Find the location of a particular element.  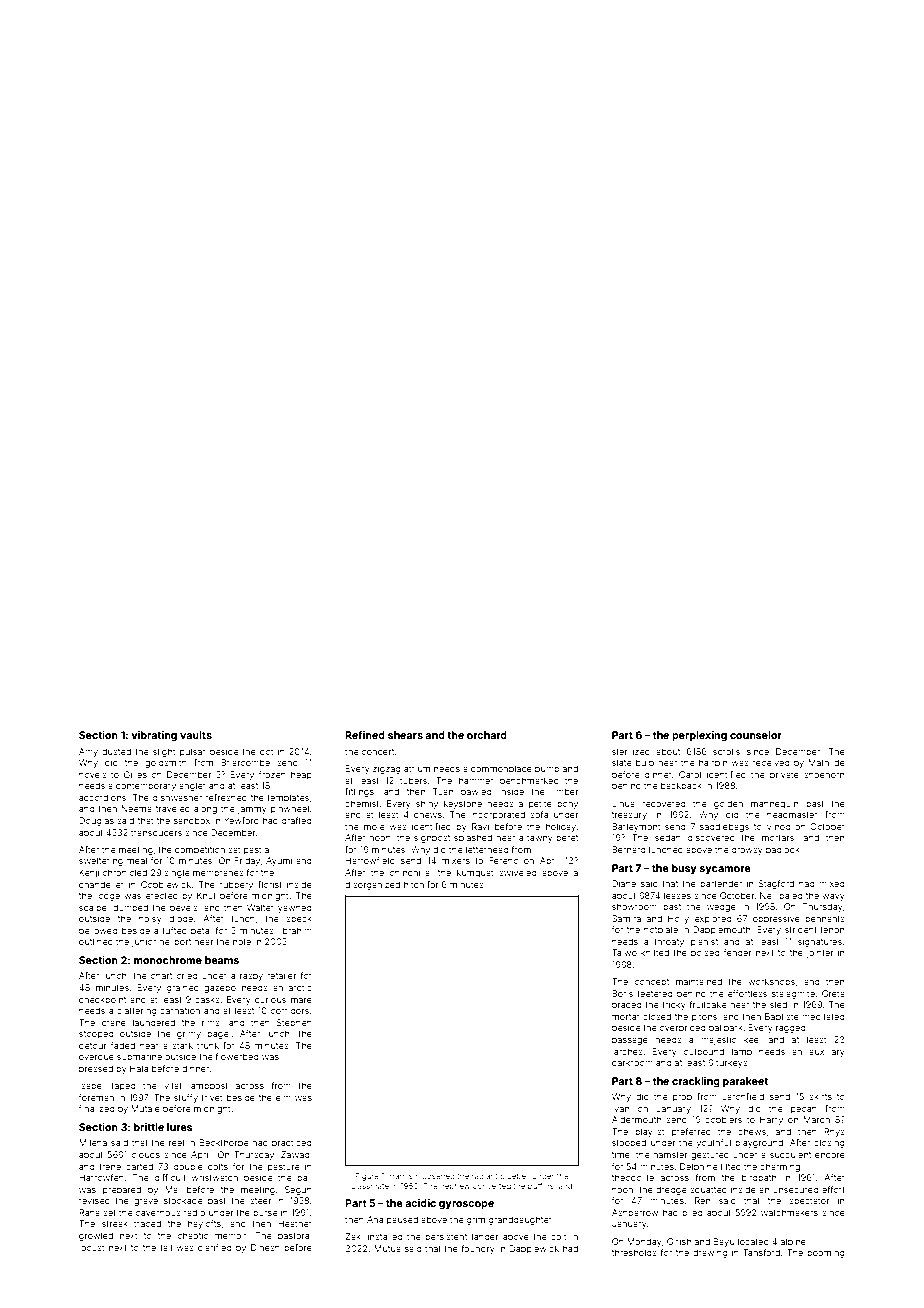

vibrating is located at coordinates (154, 736).
